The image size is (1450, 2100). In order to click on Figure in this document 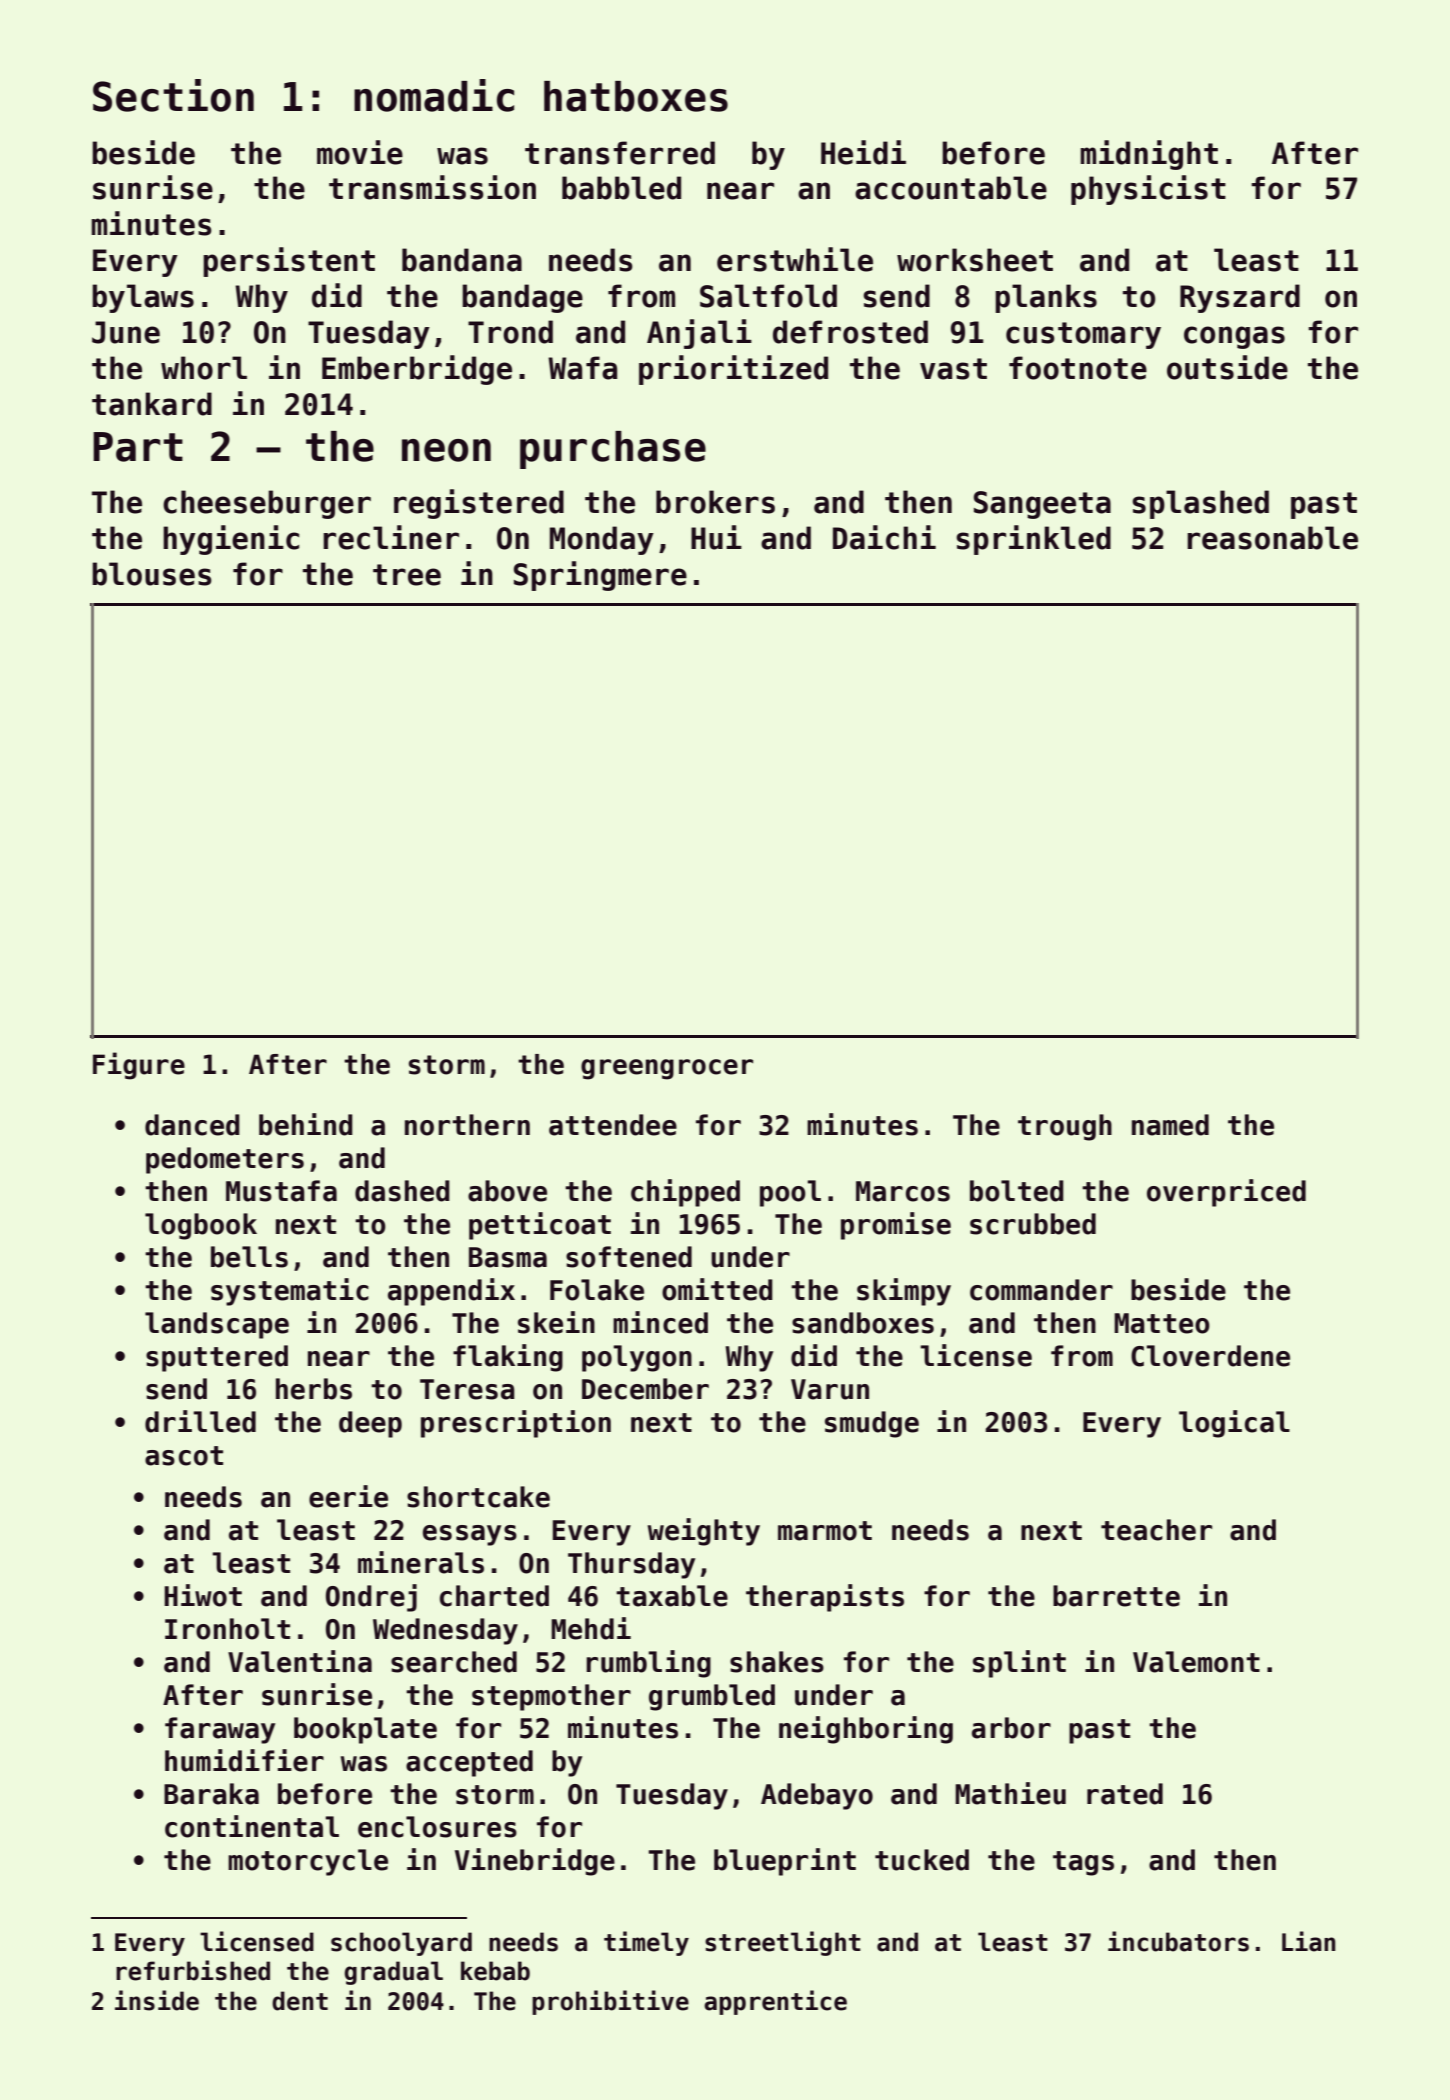, I will do `click(139, 1066)`.
